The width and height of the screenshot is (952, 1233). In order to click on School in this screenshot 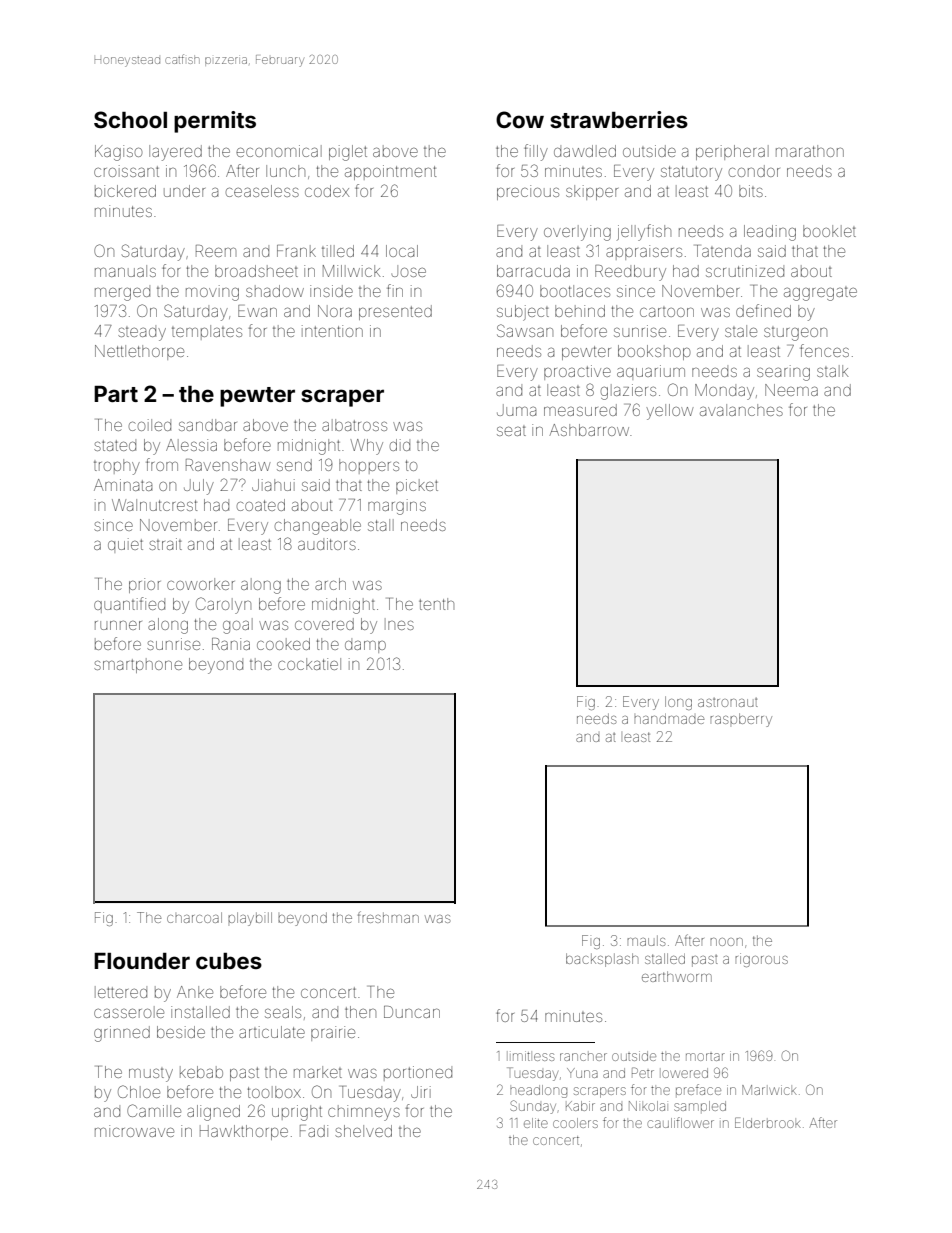, I will do `click(130, 120)`.
